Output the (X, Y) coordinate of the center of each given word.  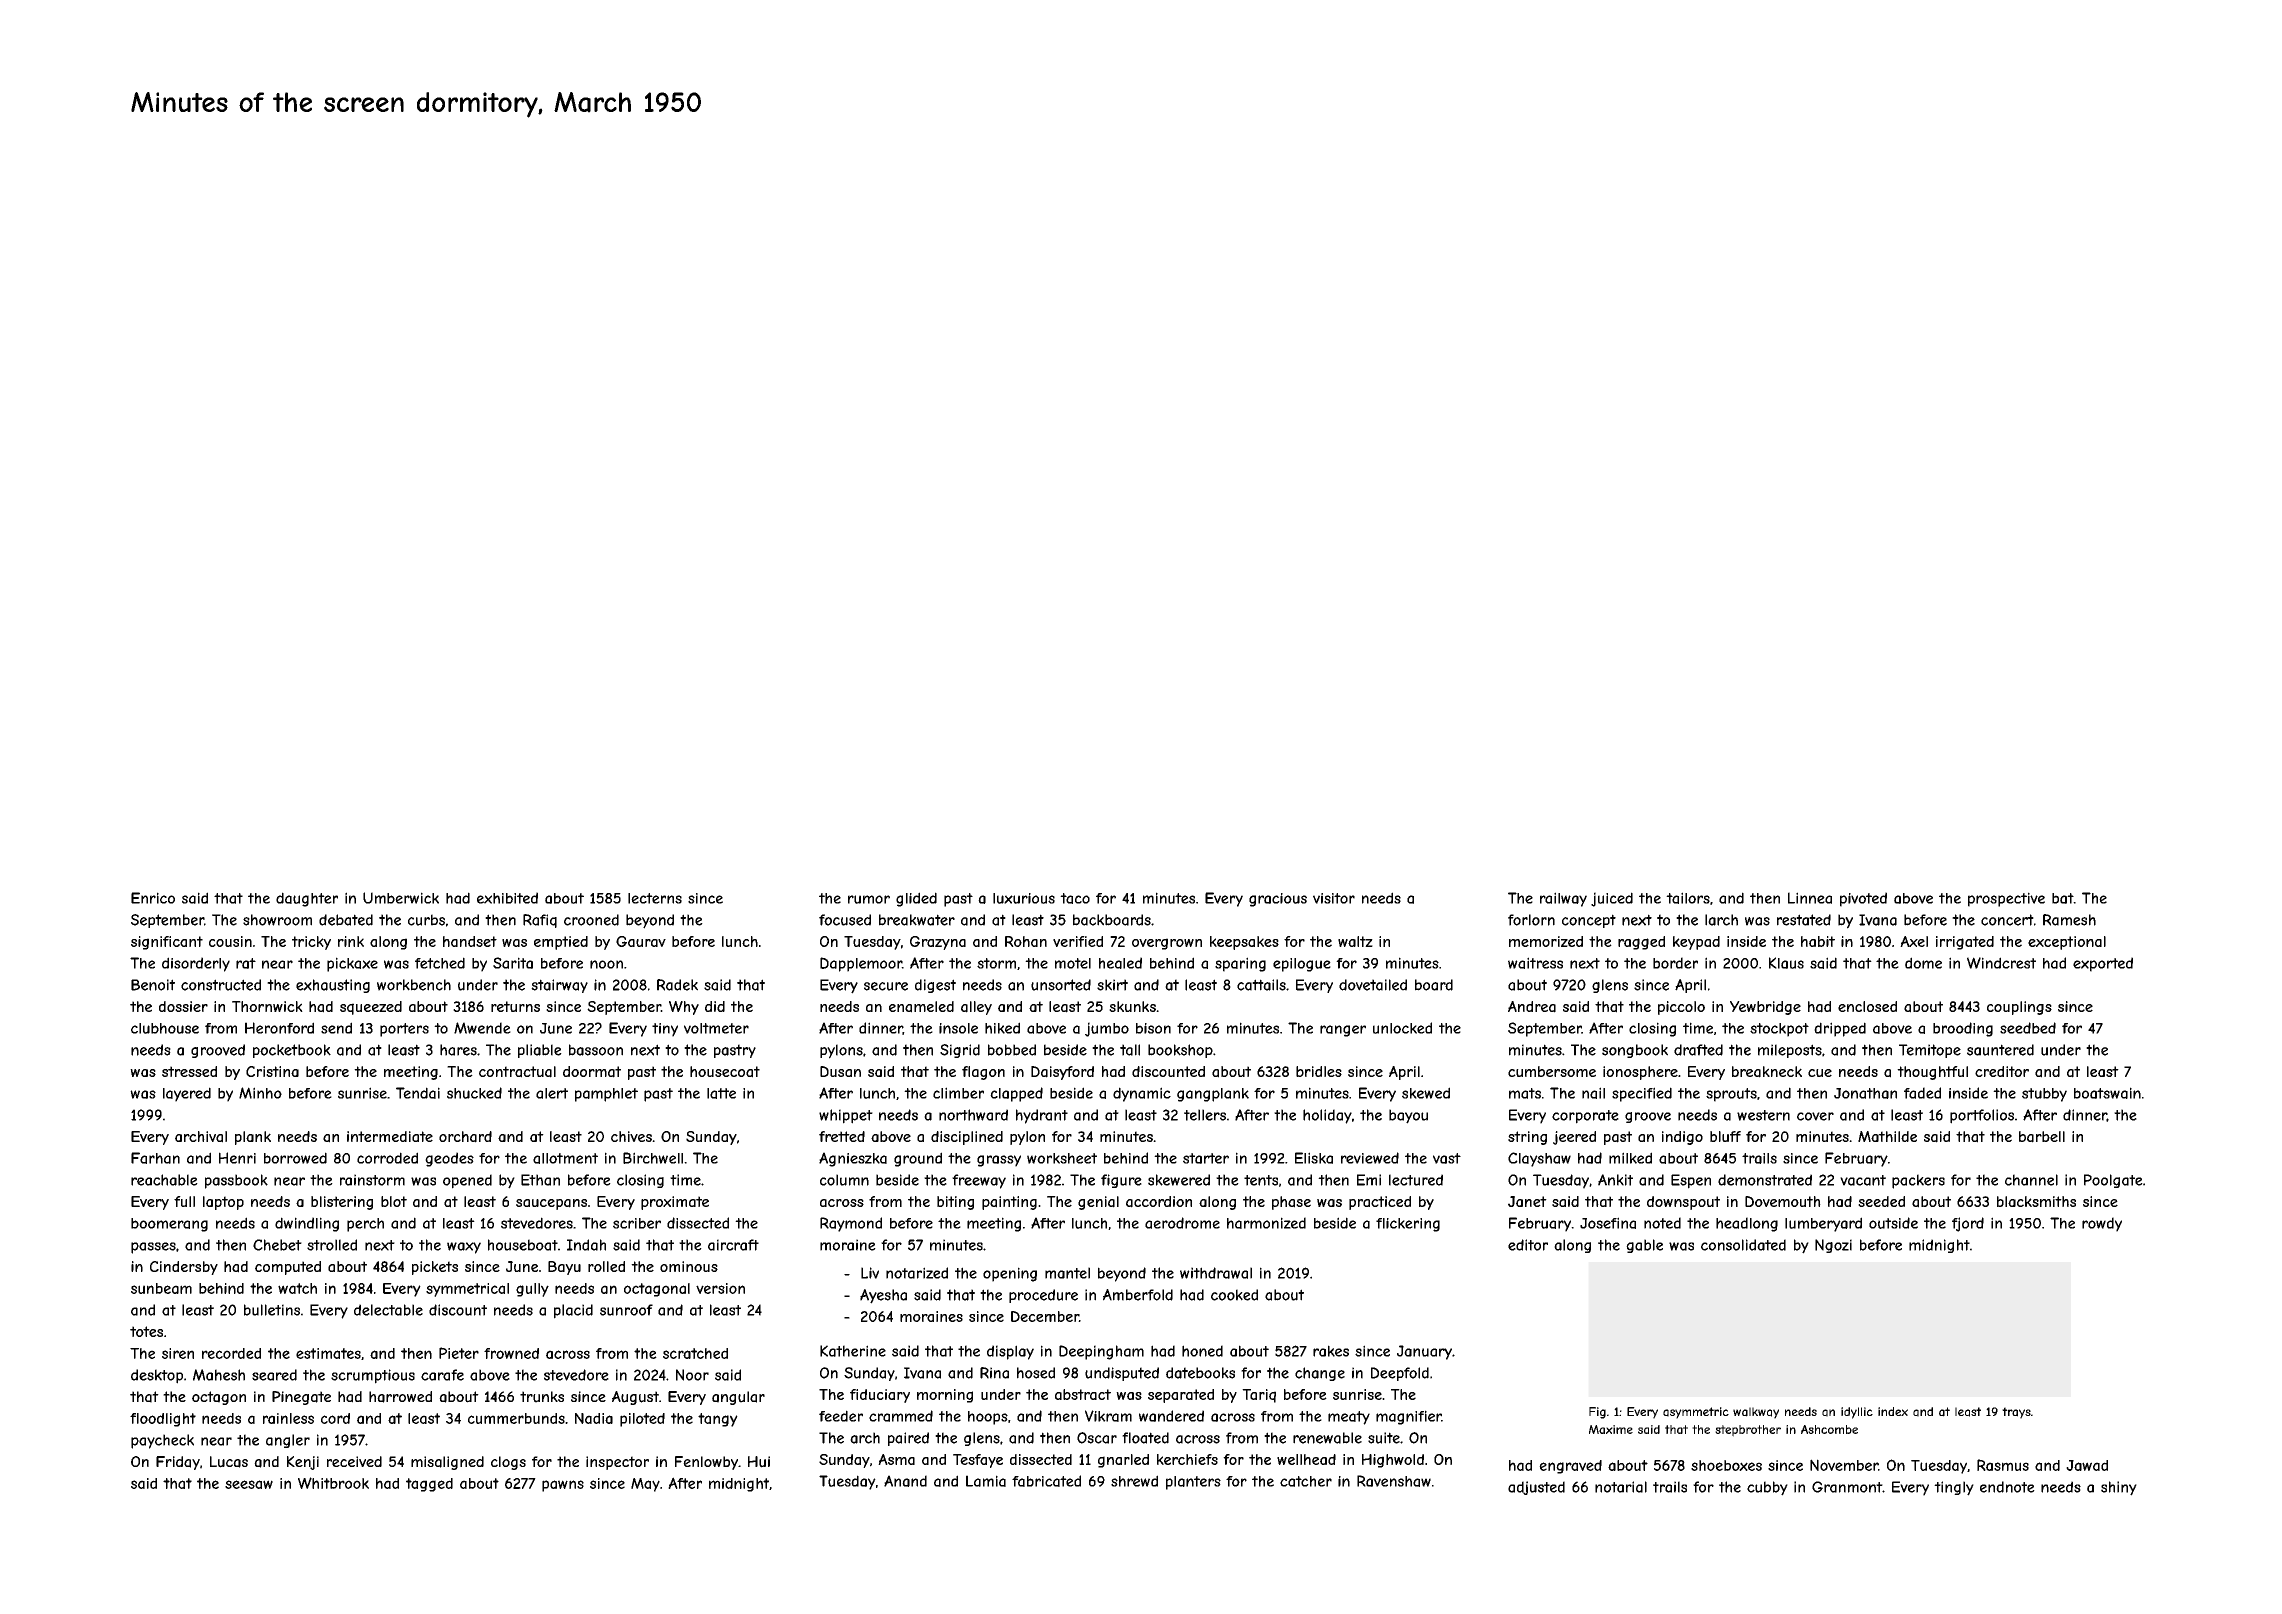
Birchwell (653, 1158)
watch (297, 1288)
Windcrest (2001, 963)
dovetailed (1373, 985)
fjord (1968, 1224)
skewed (1426, 1093)
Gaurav (641, 941)
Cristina (272, 1071)
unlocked (1402, 1028)
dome (1923, 963)
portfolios (1982, 1116)
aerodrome (1182, 1223)
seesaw (249, 1484)
